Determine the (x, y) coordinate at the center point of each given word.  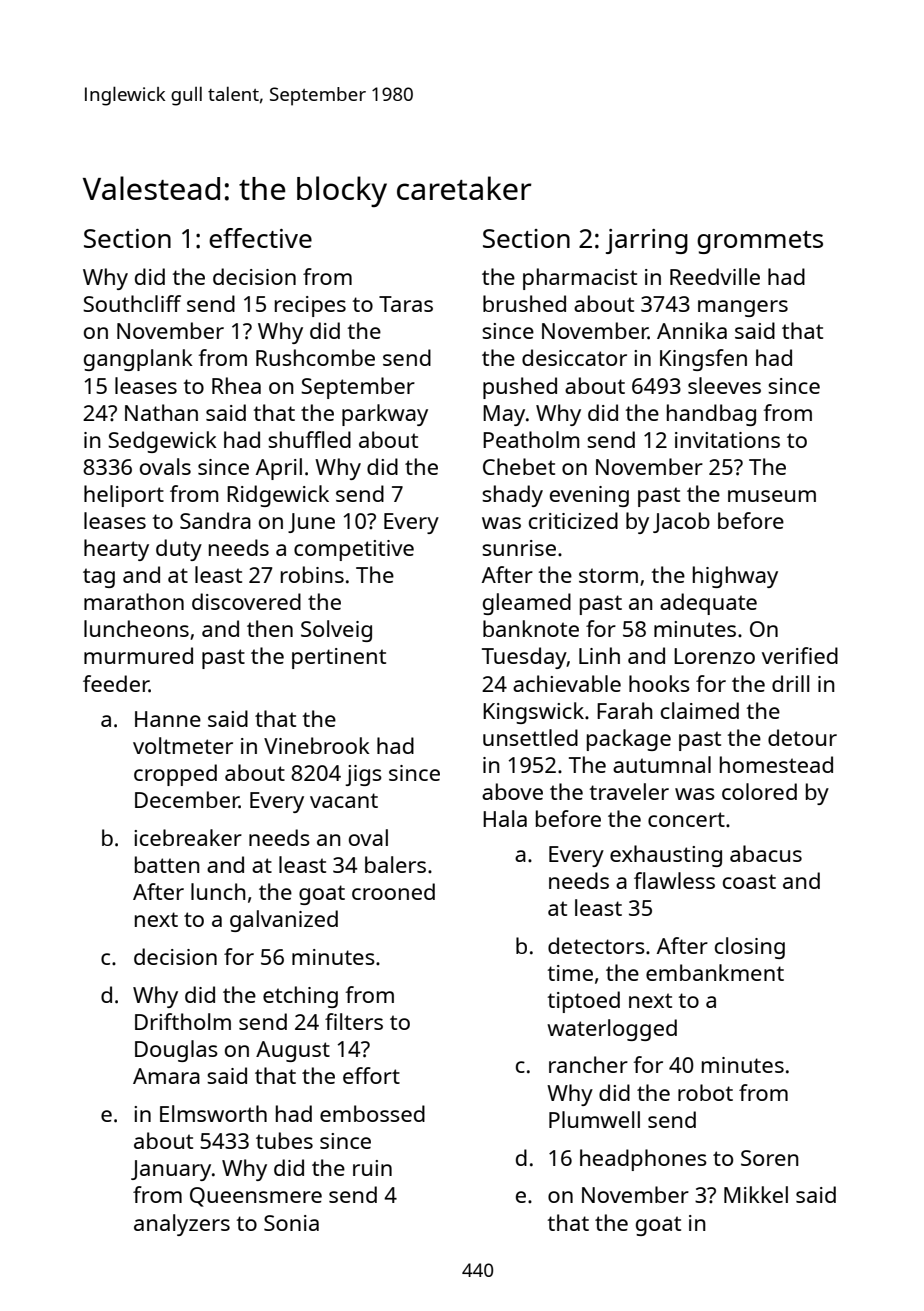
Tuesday (524, 658)
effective (260, 238)
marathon (134, 601)
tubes (284, 1140)
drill (790, 683)
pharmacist (580, 279)
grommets (760, 242)
